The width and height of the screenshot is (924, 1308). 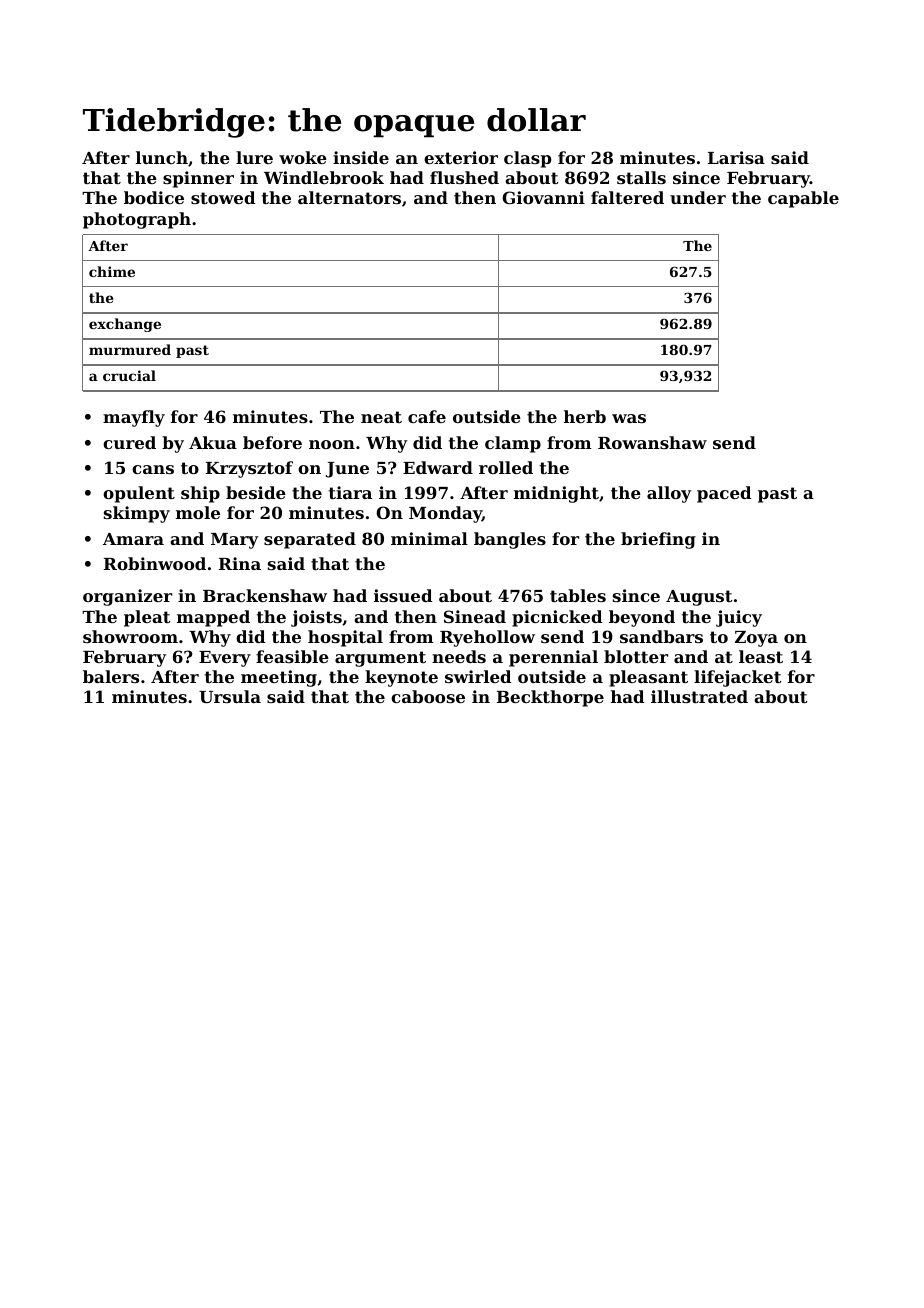 I want to click on exchange, so click(x=125, y=325).
